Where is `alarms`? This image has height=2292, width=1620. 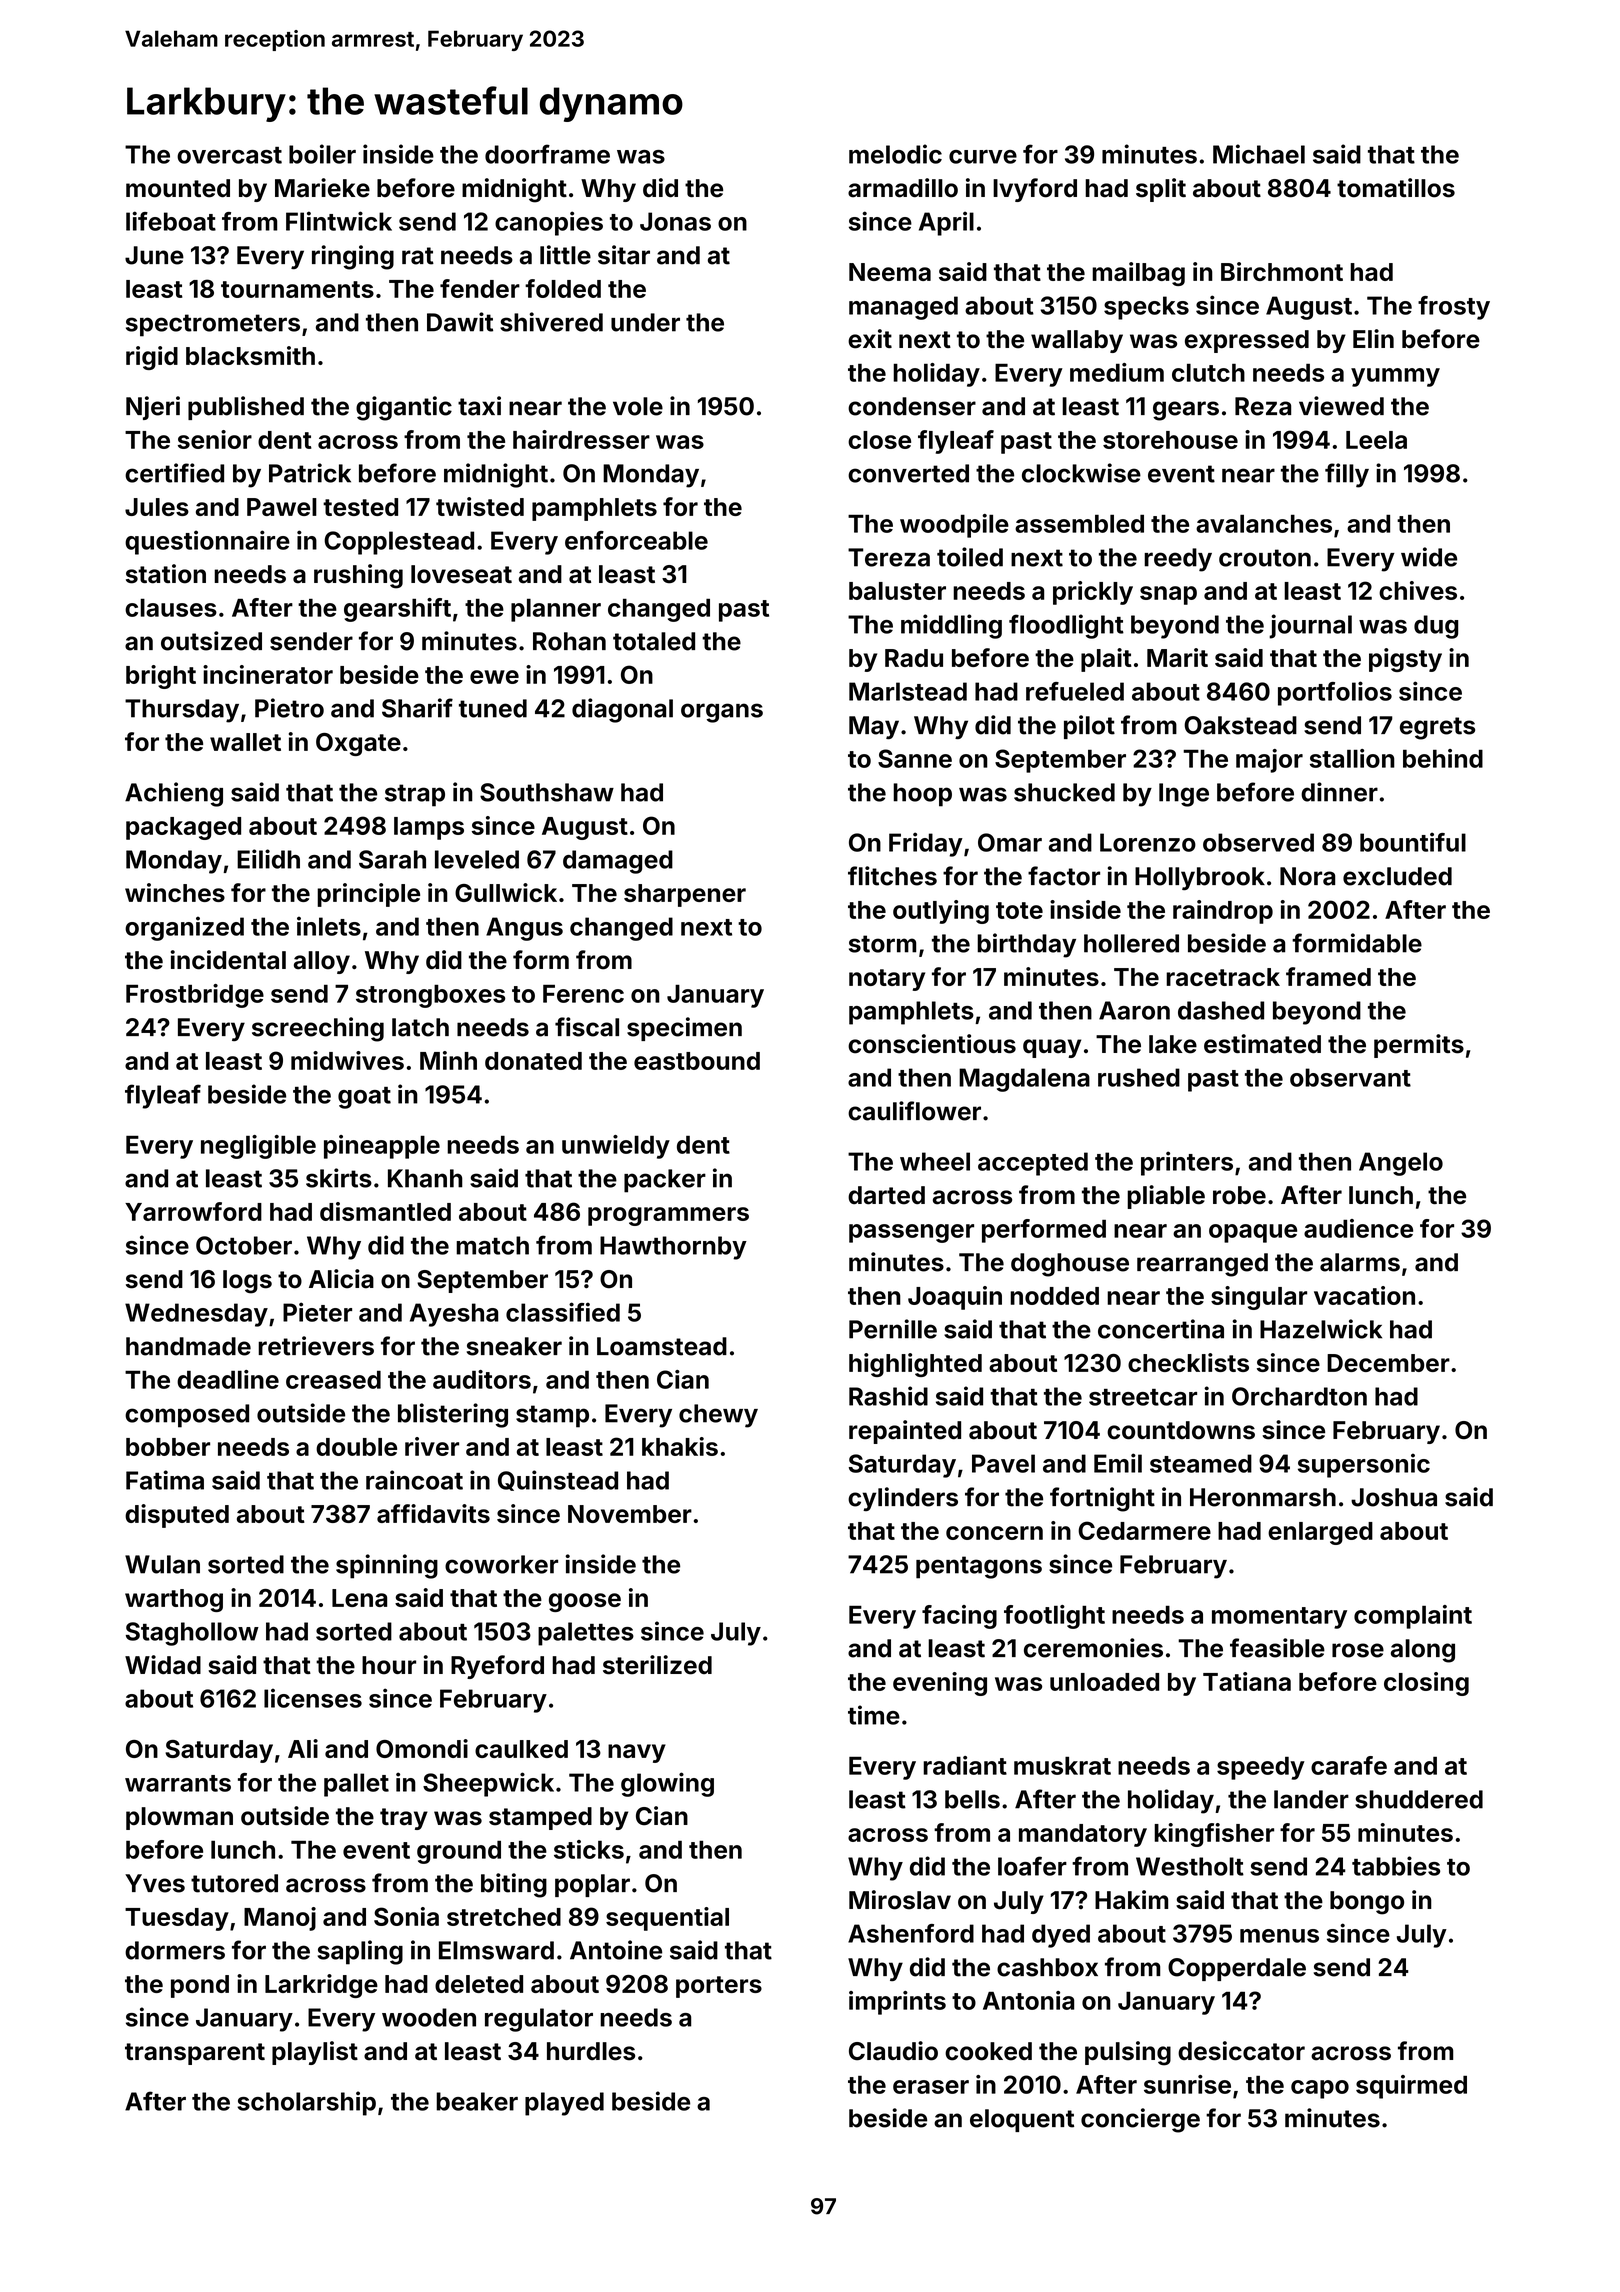
alarms is located at coordinates (1360, 1262).
